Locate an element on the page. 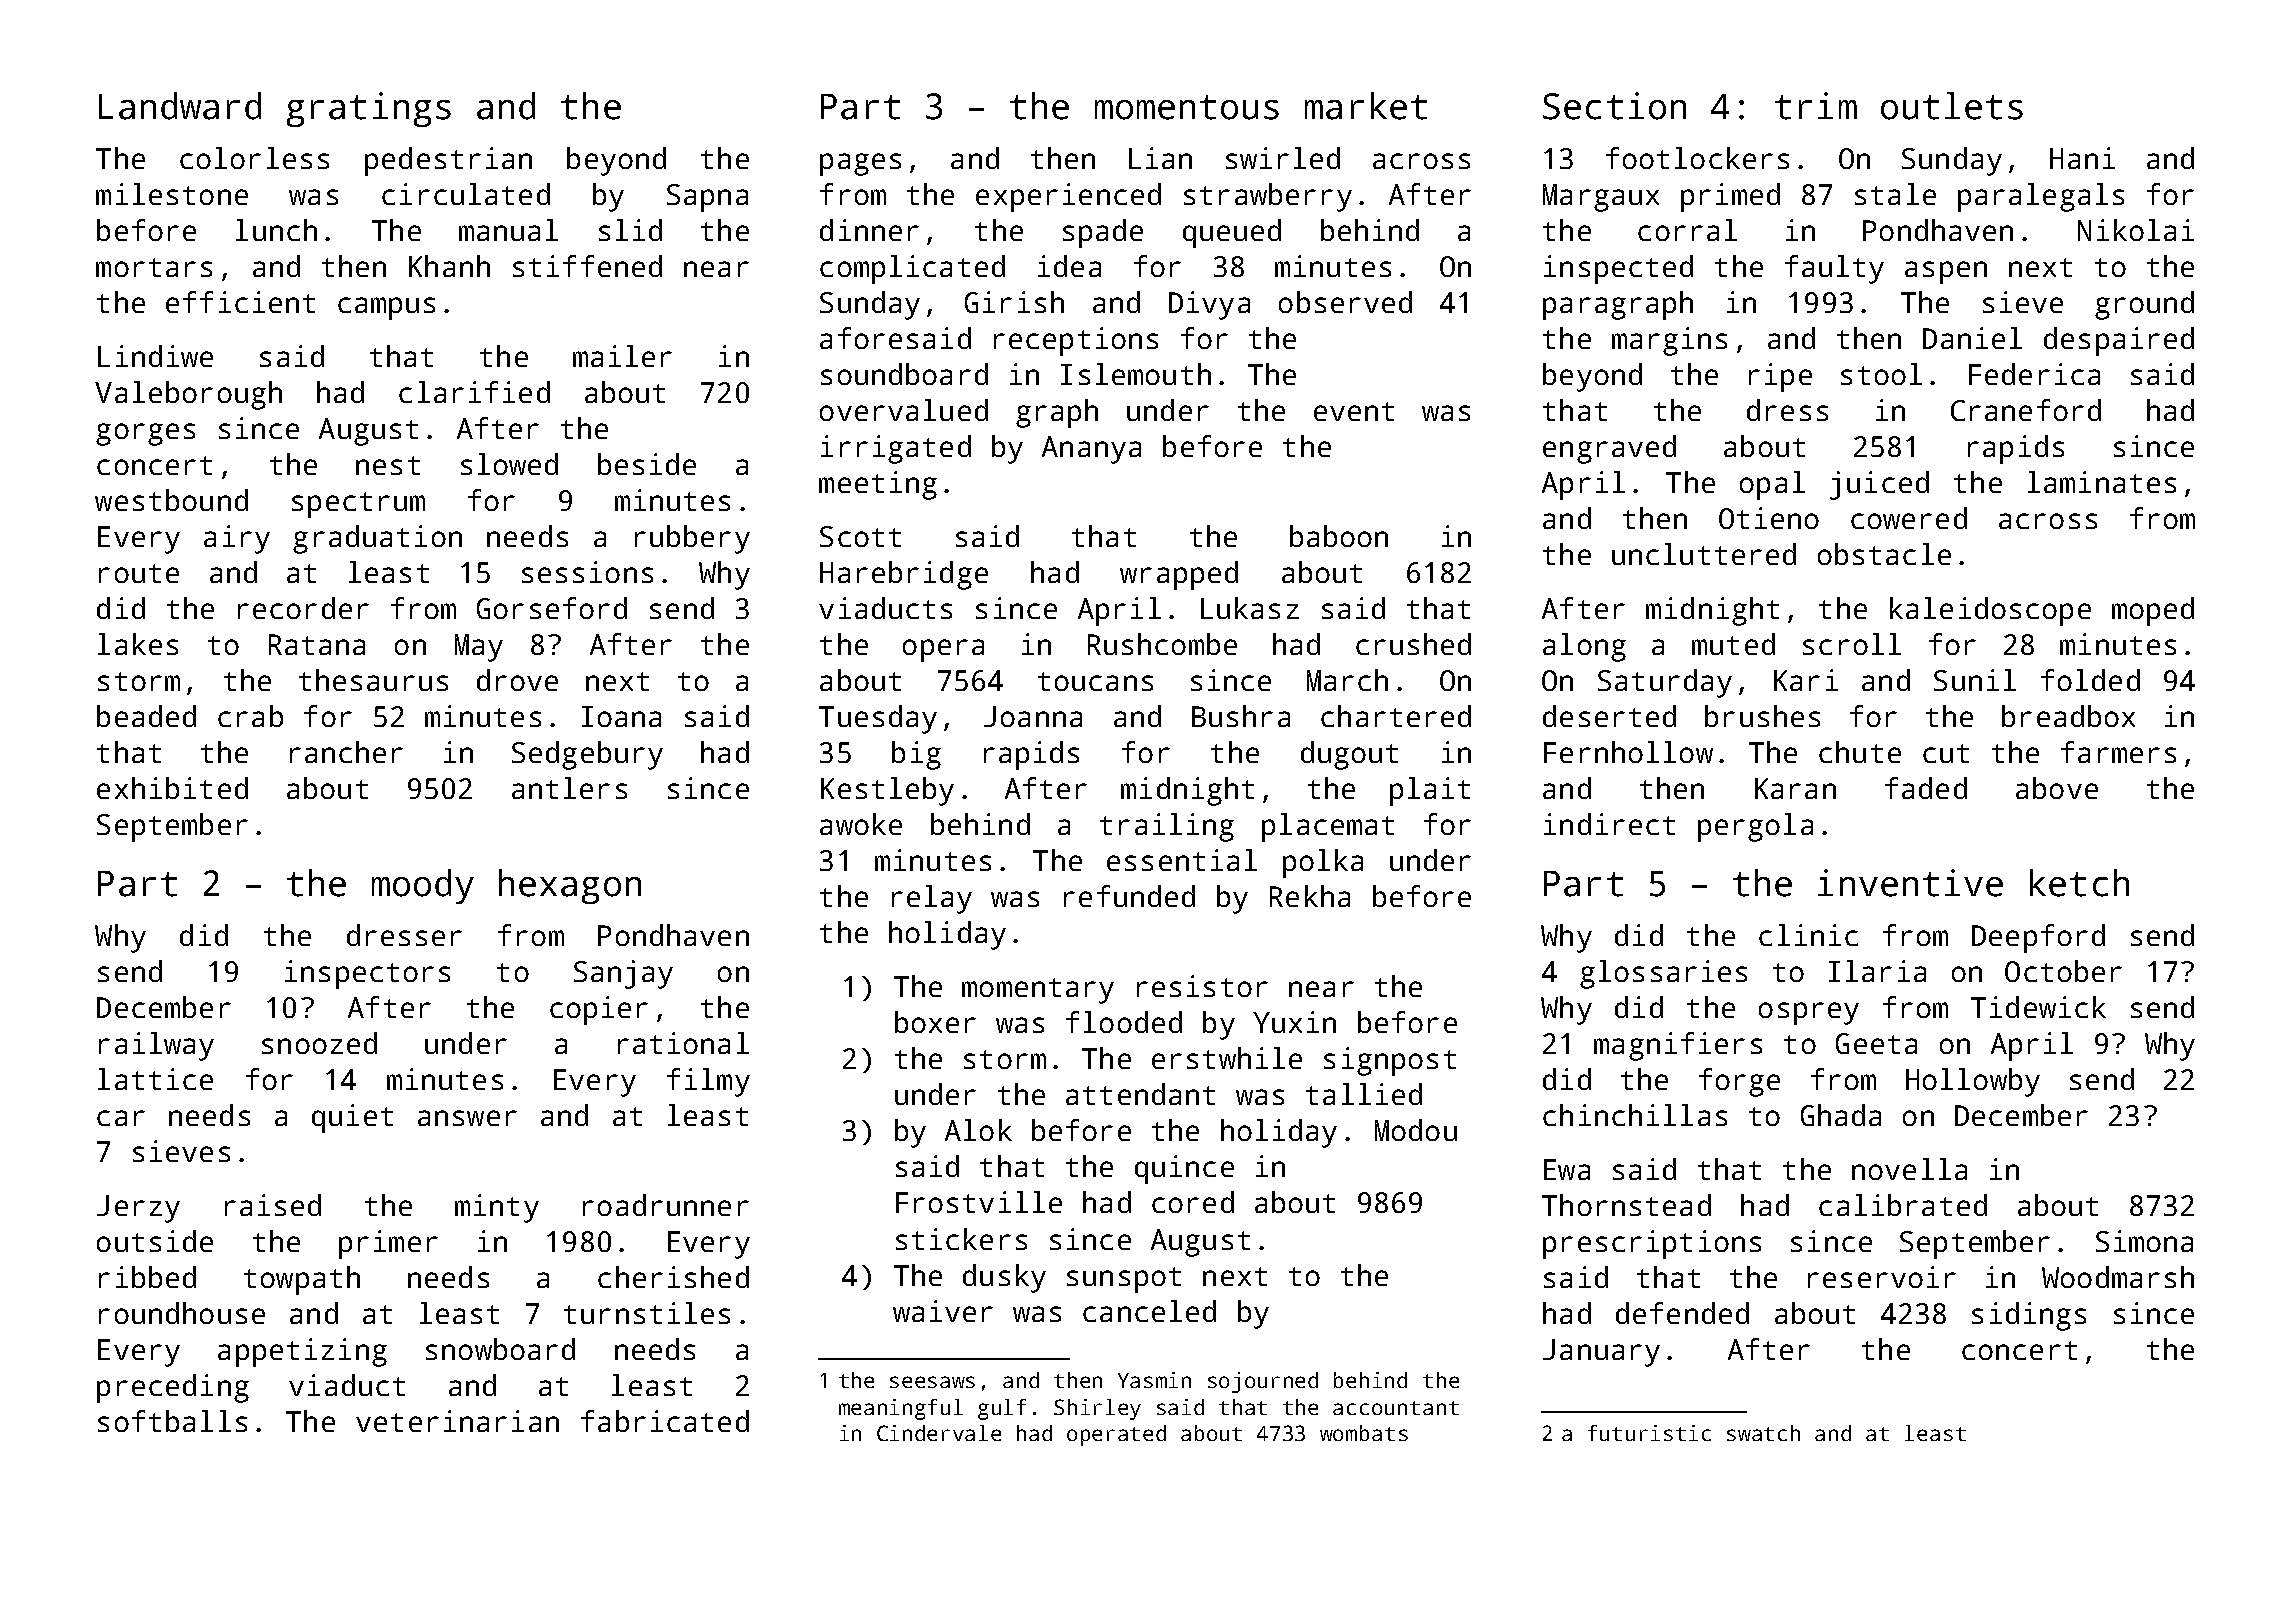 This page has width=2292, height=1620. moody is located at coordinates (423, 886).
